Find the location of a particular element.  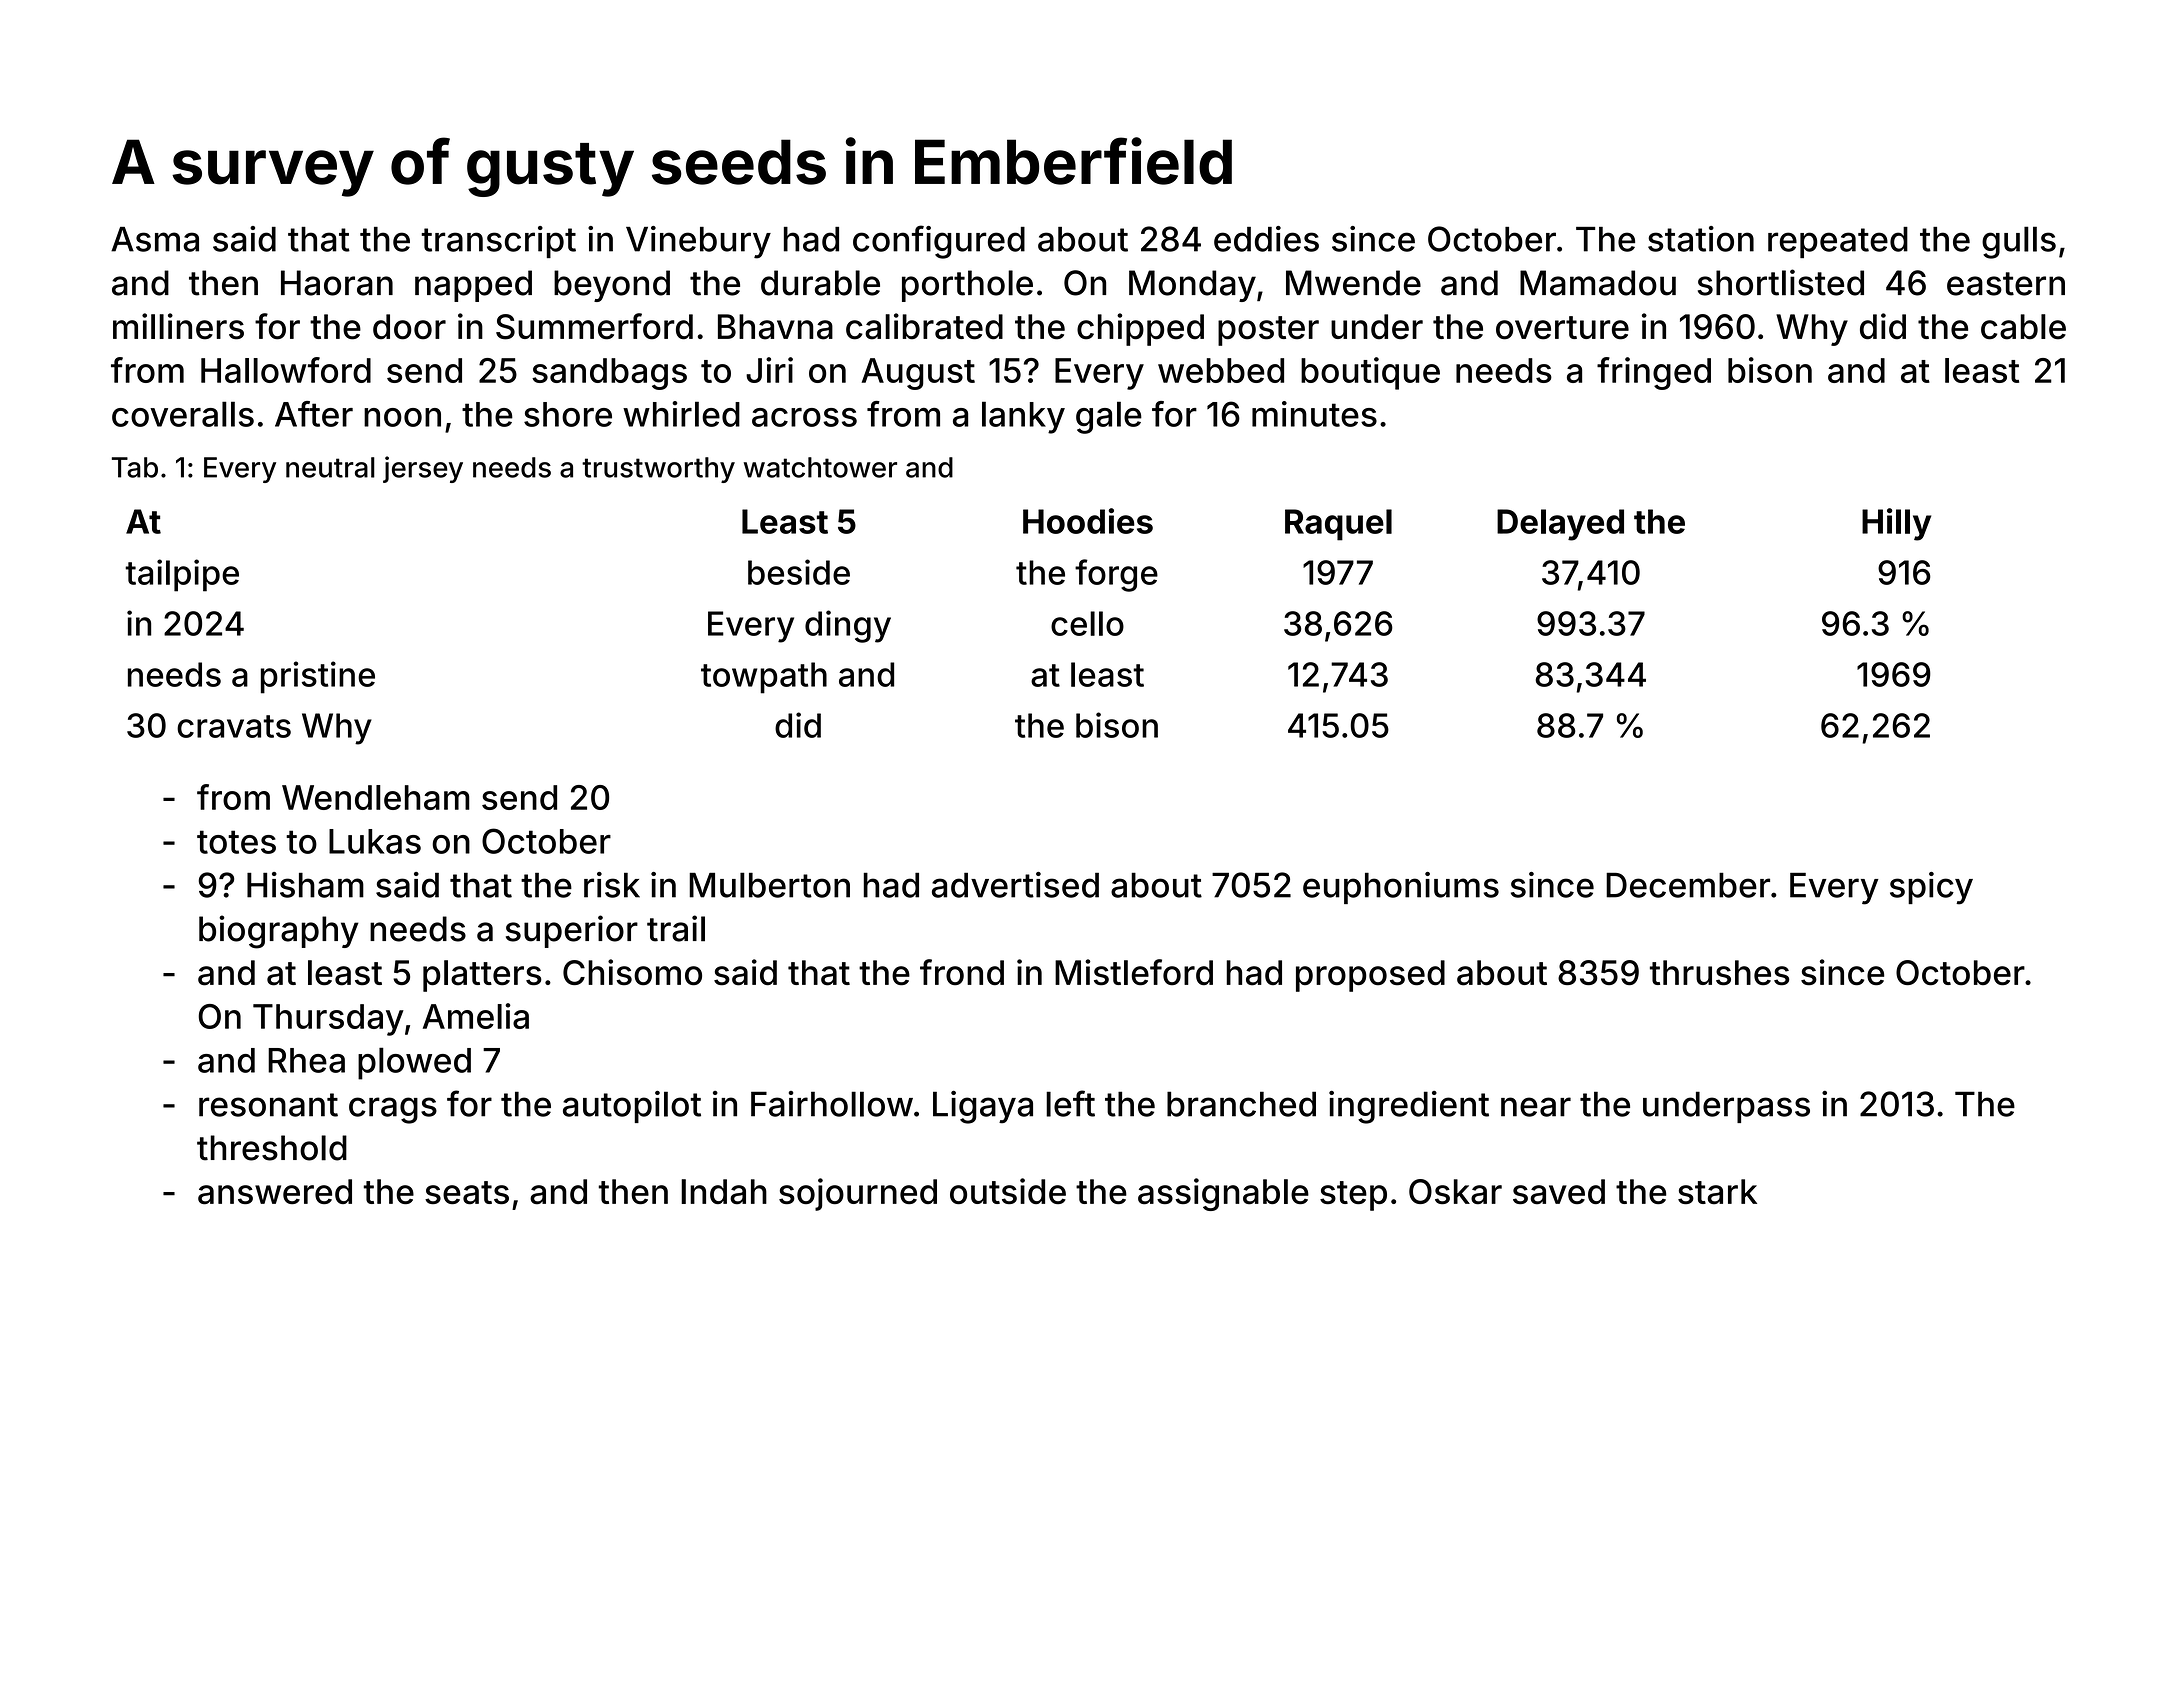

gulls is located at coordinates (2019, 242).
